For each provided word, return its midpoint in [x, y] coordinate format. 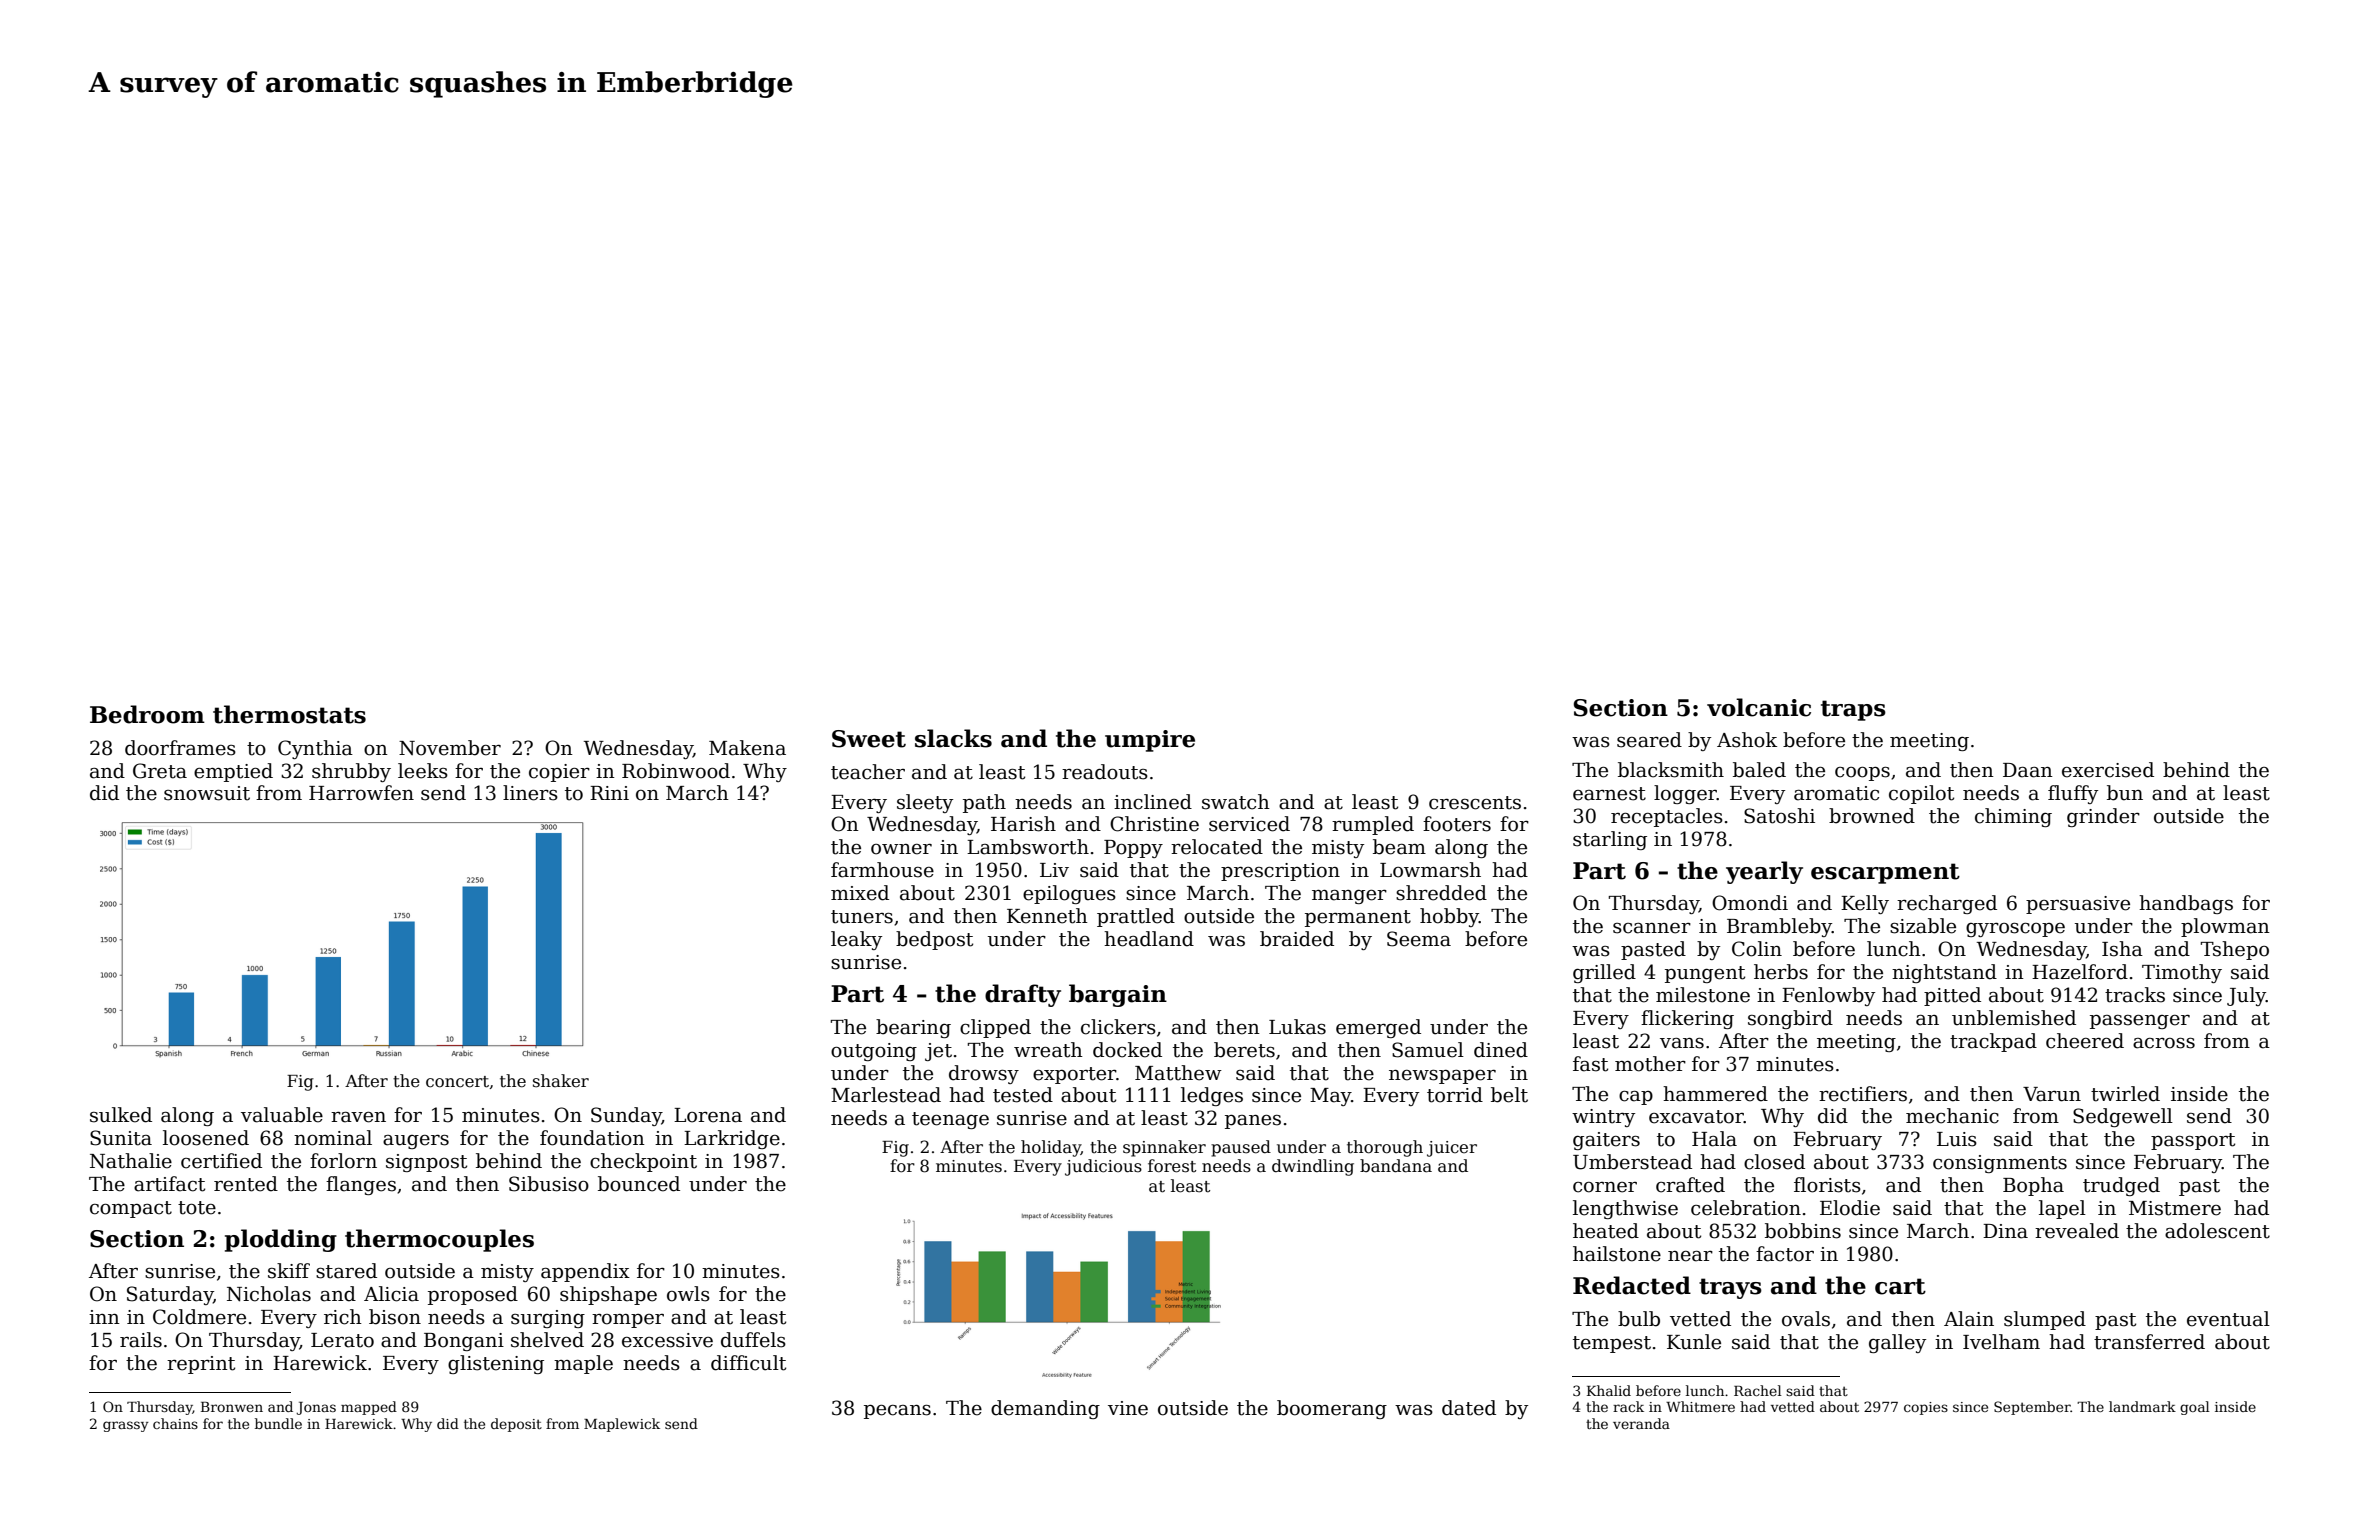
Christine [1154, 824]
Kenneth [1047, 916]
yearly [1764, 872]
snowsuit [207, 793]
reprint [201, 1365]
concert [457, 1082]
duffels [753, 1340]
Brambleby [1779, 927]
